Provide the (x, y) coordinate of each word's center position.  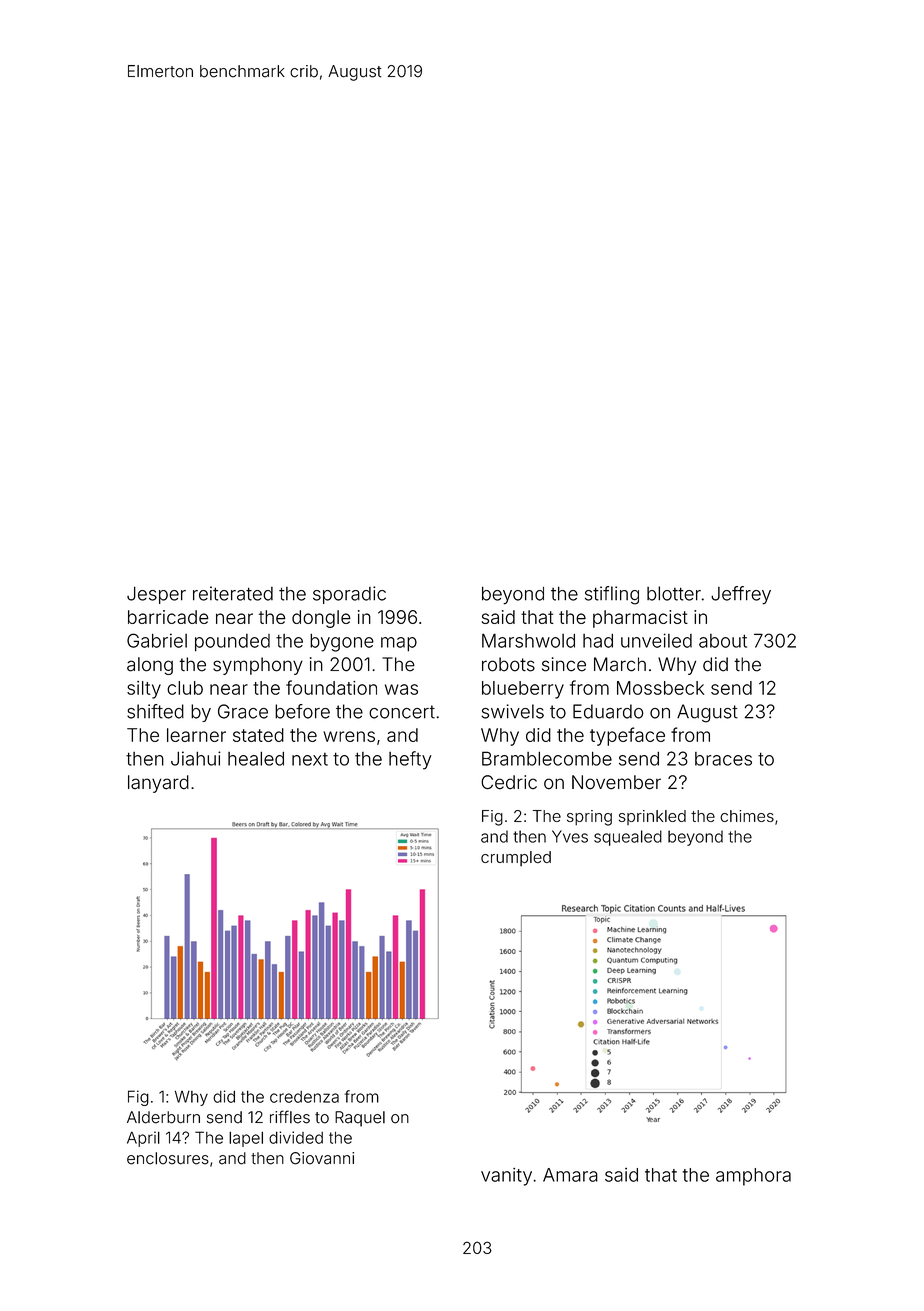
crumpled (516, 858)
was (401, 689)
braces (723, 759)
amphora (753, 1177)
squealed (628, 838)
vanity (506, 1177)
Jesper (156, 595)
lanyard (158, 784)
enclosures (168, 1158)
